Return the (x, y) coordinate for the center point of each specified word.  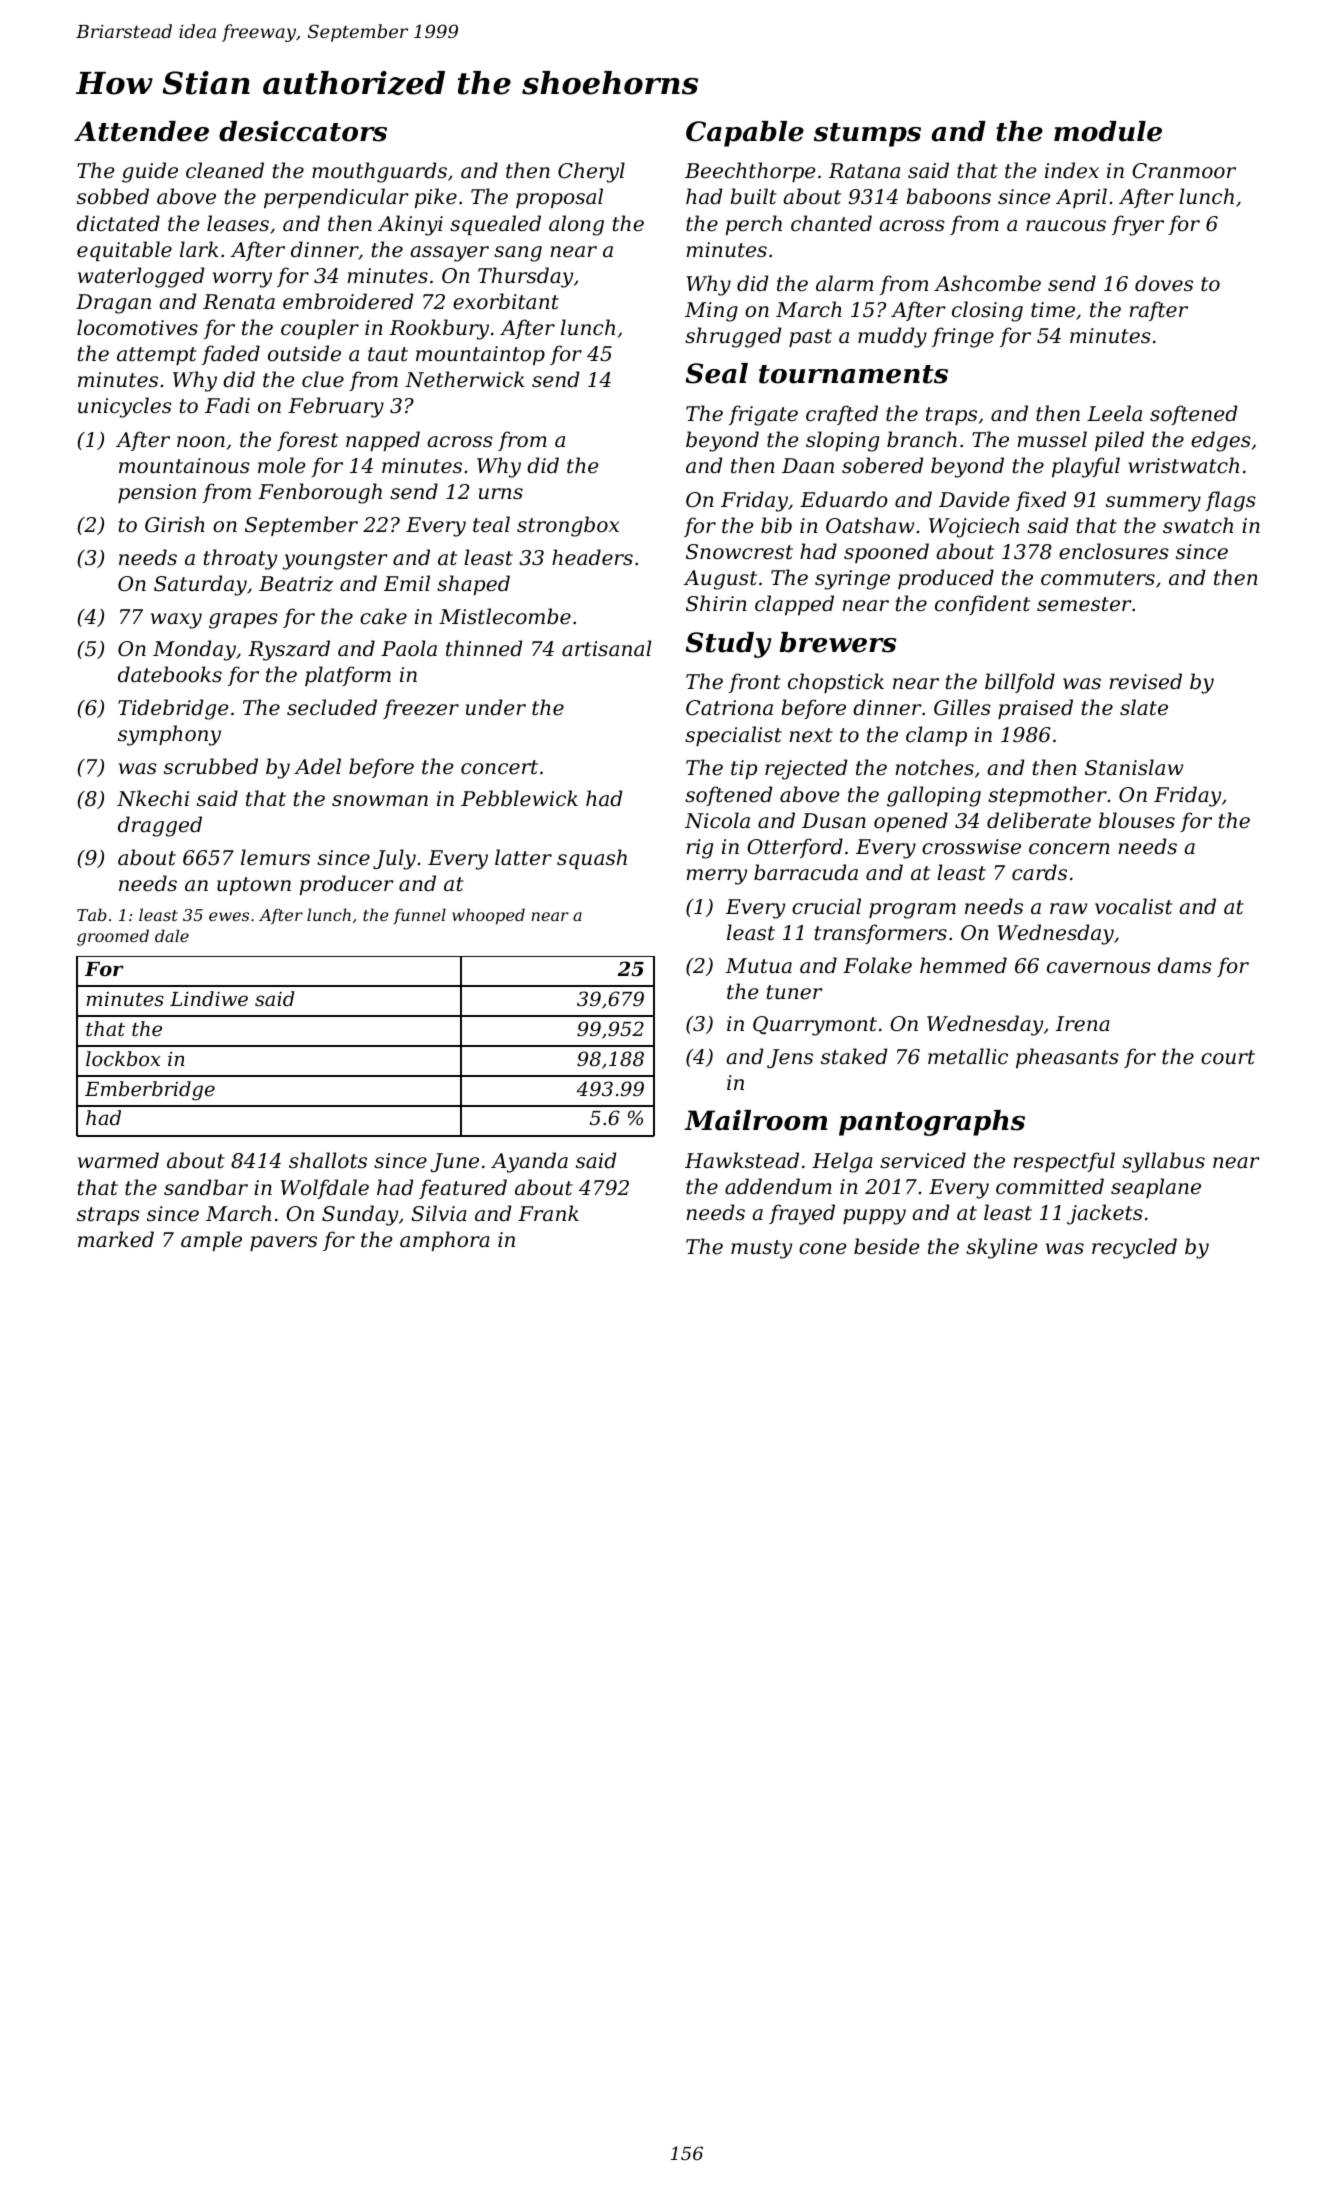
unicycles (125, 407)
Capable (745, 134)
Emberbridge (150, 1091)
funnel (419, 916)
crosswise (971, 847)
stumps (867, 135)
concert (499, 767)
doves (1164, 283)
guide (150, 172)
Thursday (525, 277)
